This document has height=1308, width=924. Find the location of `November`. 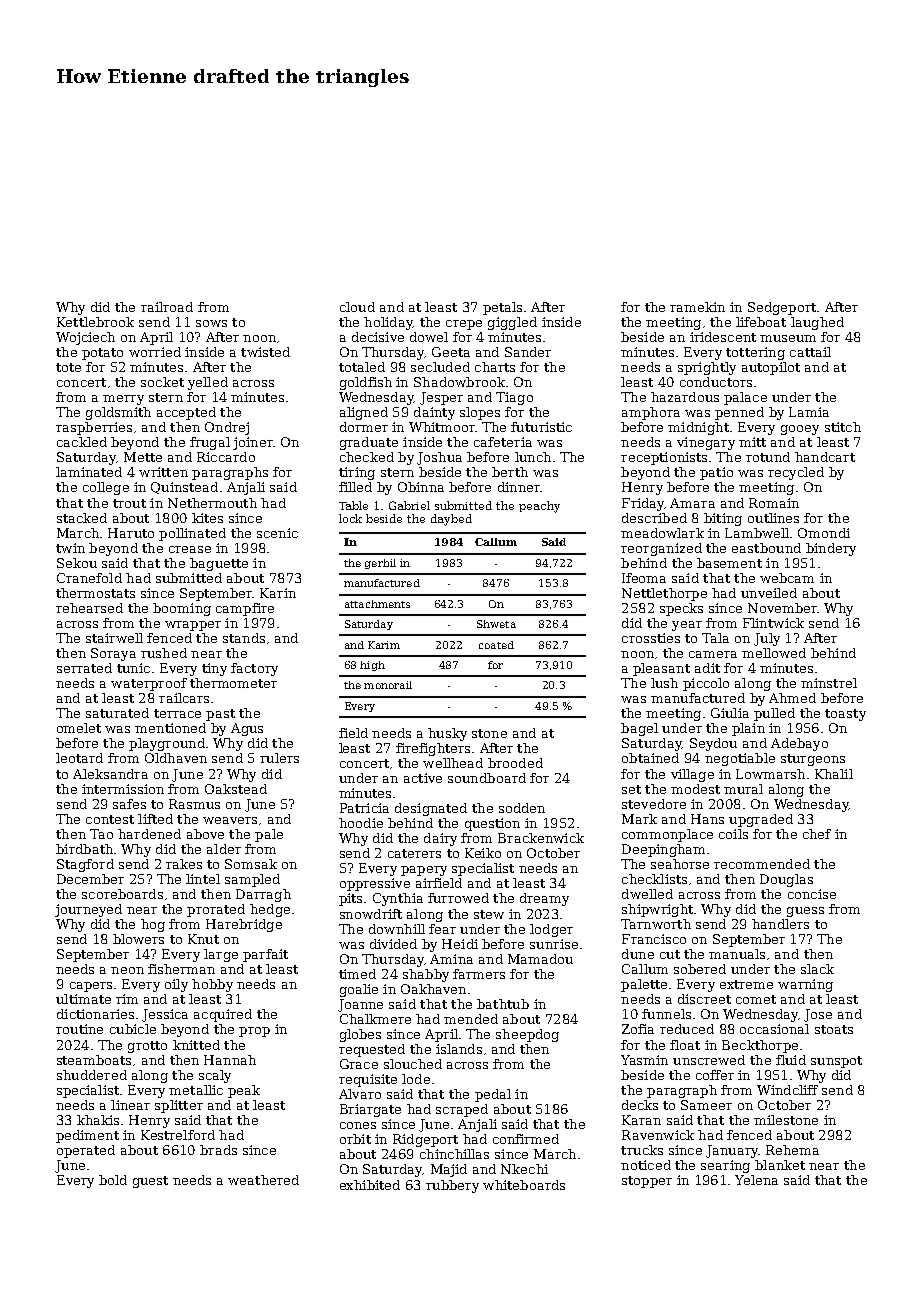

November is located at coordinates (782, 608).
